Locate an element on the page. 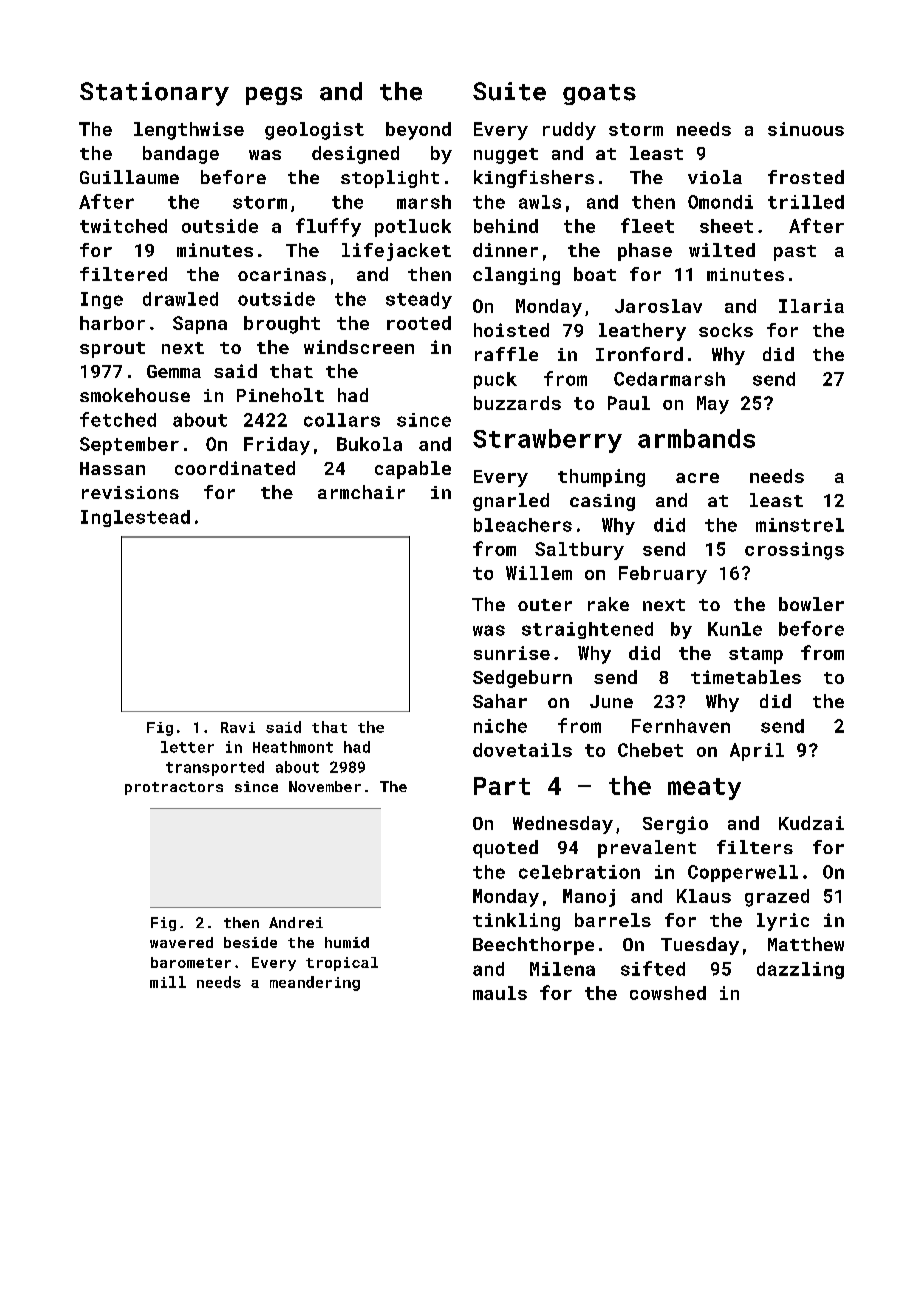 The height and width of the page is (1308, 924). sunrise is located at coordinates (512, 653).
